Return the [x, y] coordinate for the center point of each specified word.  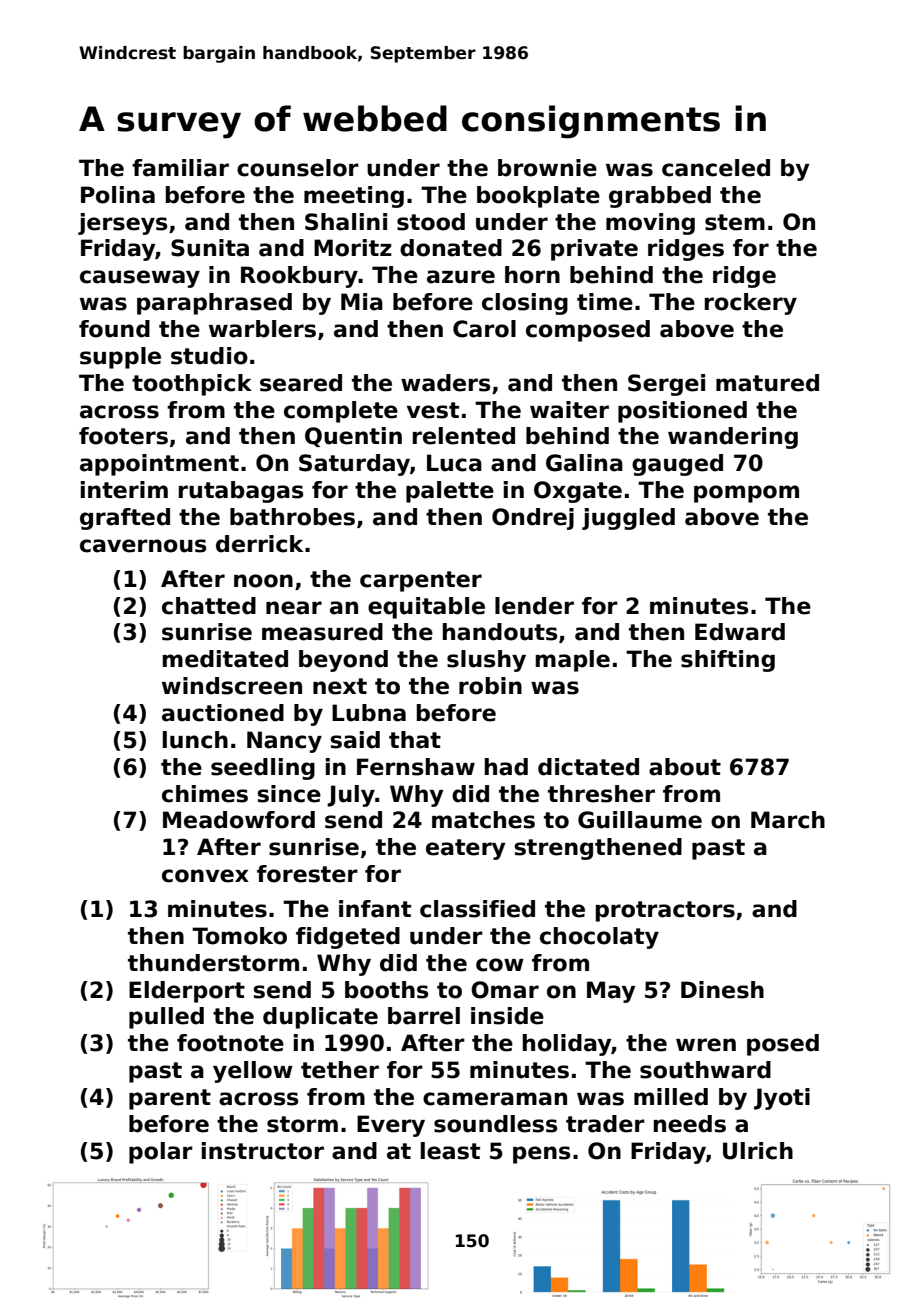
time [605, 302]
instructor [263, 1151]
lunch [195, 740]
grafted [125, 519]
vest [433, 410]
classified [477, 909]
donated [451, 248]
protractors [665, 911]
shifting [728, 661]
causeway [140, 279]
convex [205, 876]
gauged [677, 465]
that [415, 740]
